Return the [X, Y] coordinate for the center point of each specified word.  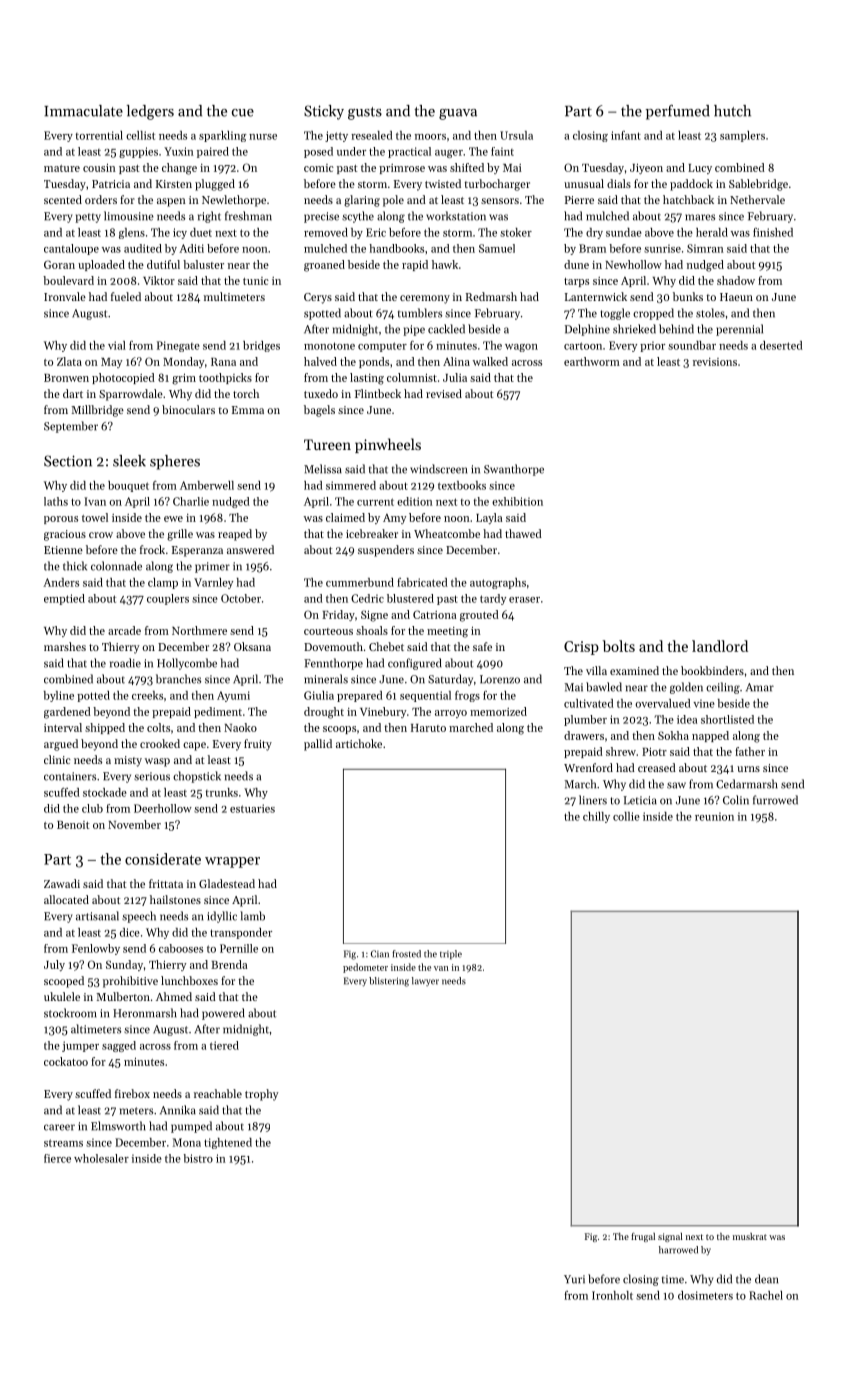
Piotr [654, 752]
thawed [523, 533]
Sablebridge [758, 185]
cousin [99, 168]
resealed [372, 135]
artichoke [359, 743]
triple [451, 954]
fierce [57, 1158]
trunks [222, 792]
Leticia [640, 800]
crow [101, 535]
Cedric [367, 598]
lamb [252, 916]
